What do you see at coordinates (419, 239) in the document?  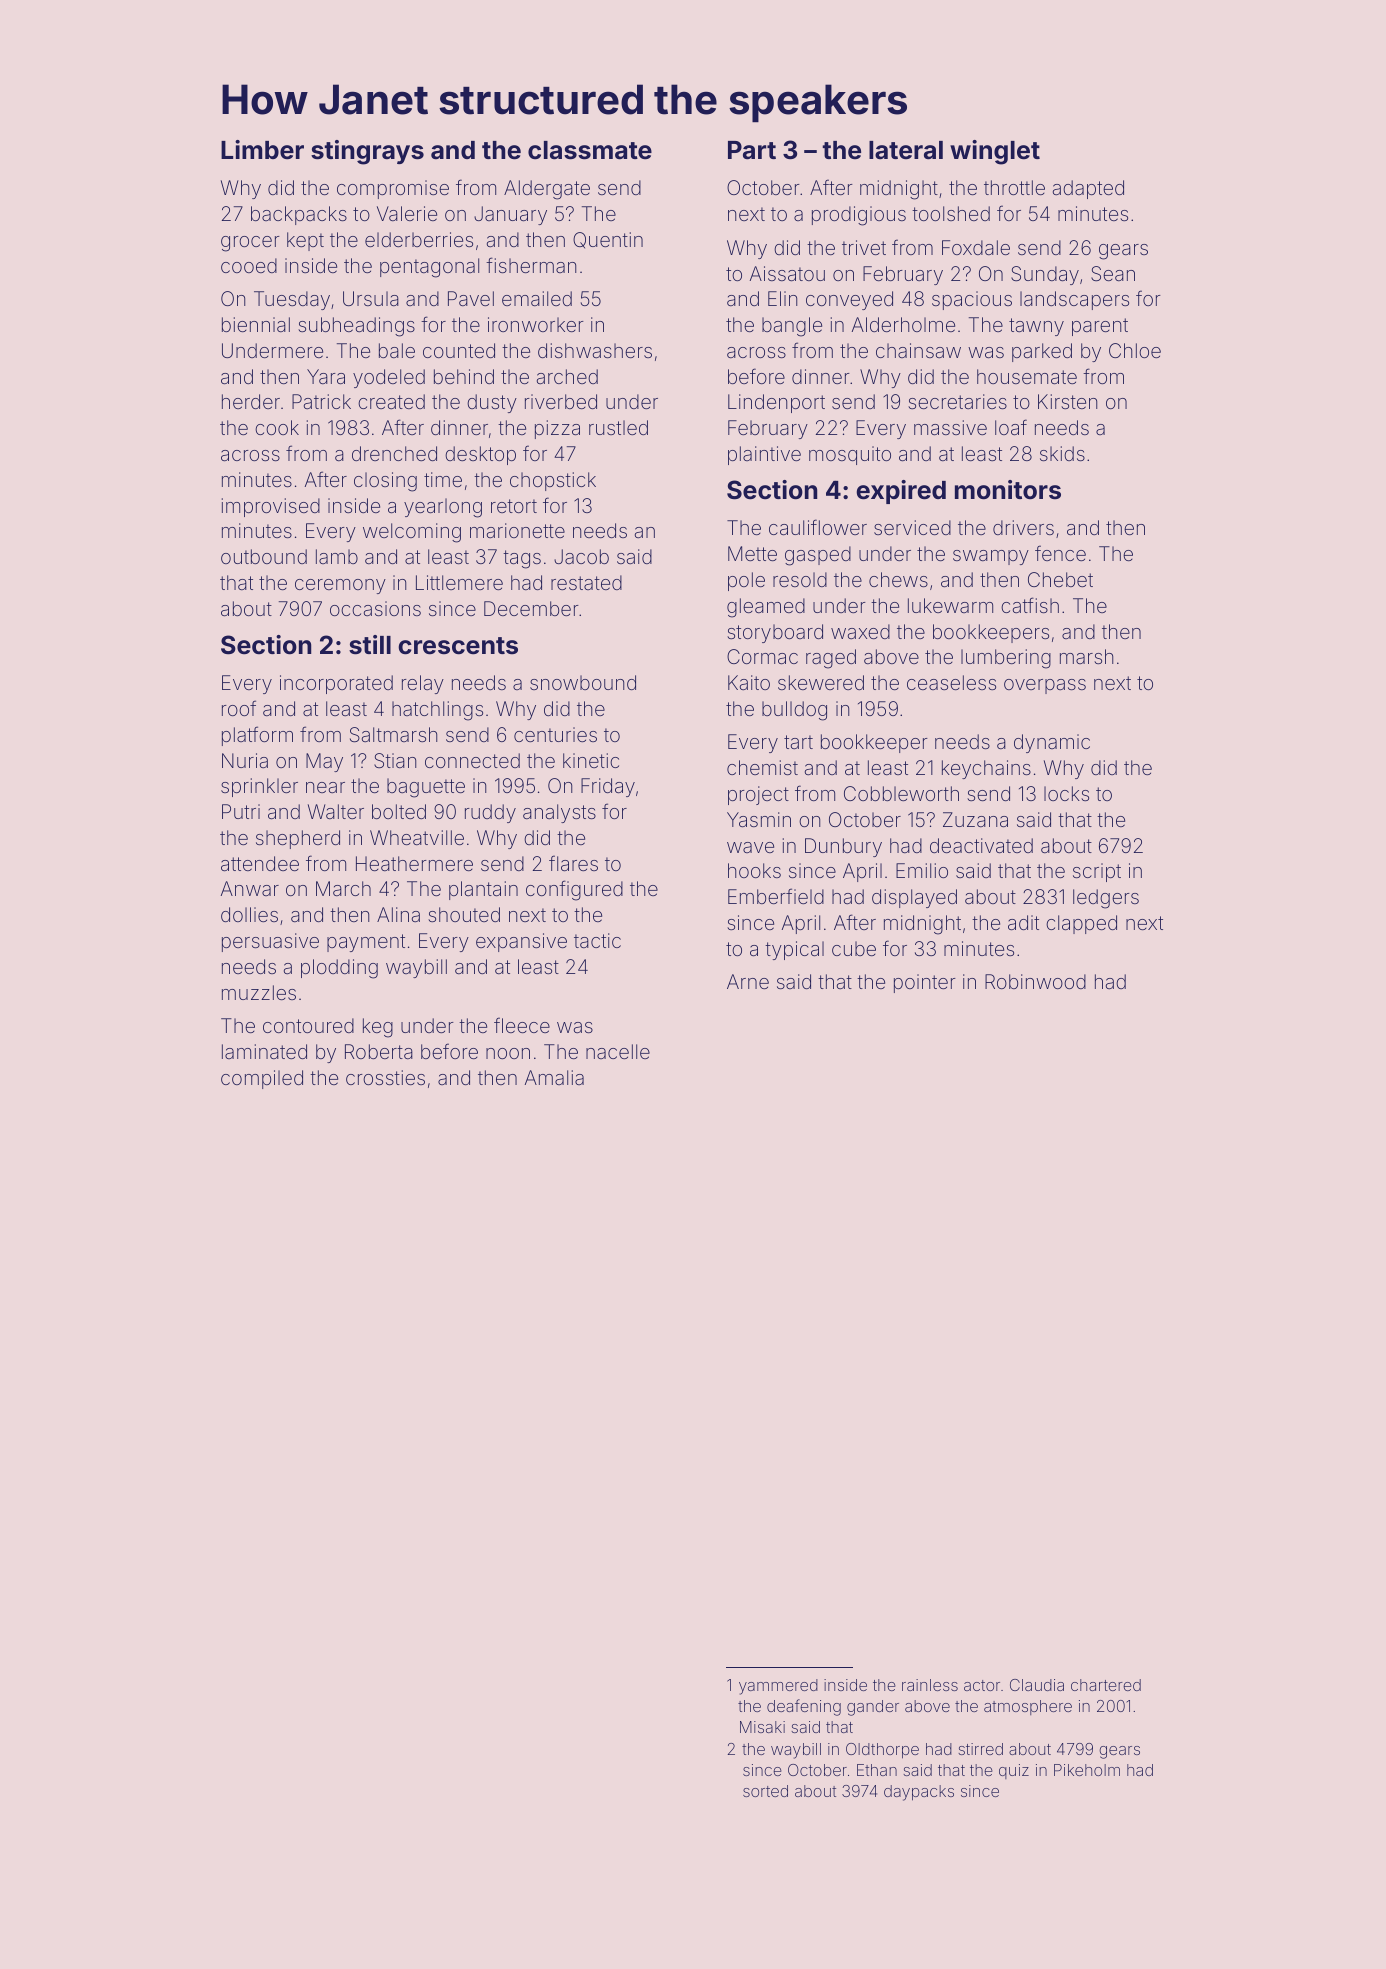 I see `elderberries` at bounding box center [419, 239].
